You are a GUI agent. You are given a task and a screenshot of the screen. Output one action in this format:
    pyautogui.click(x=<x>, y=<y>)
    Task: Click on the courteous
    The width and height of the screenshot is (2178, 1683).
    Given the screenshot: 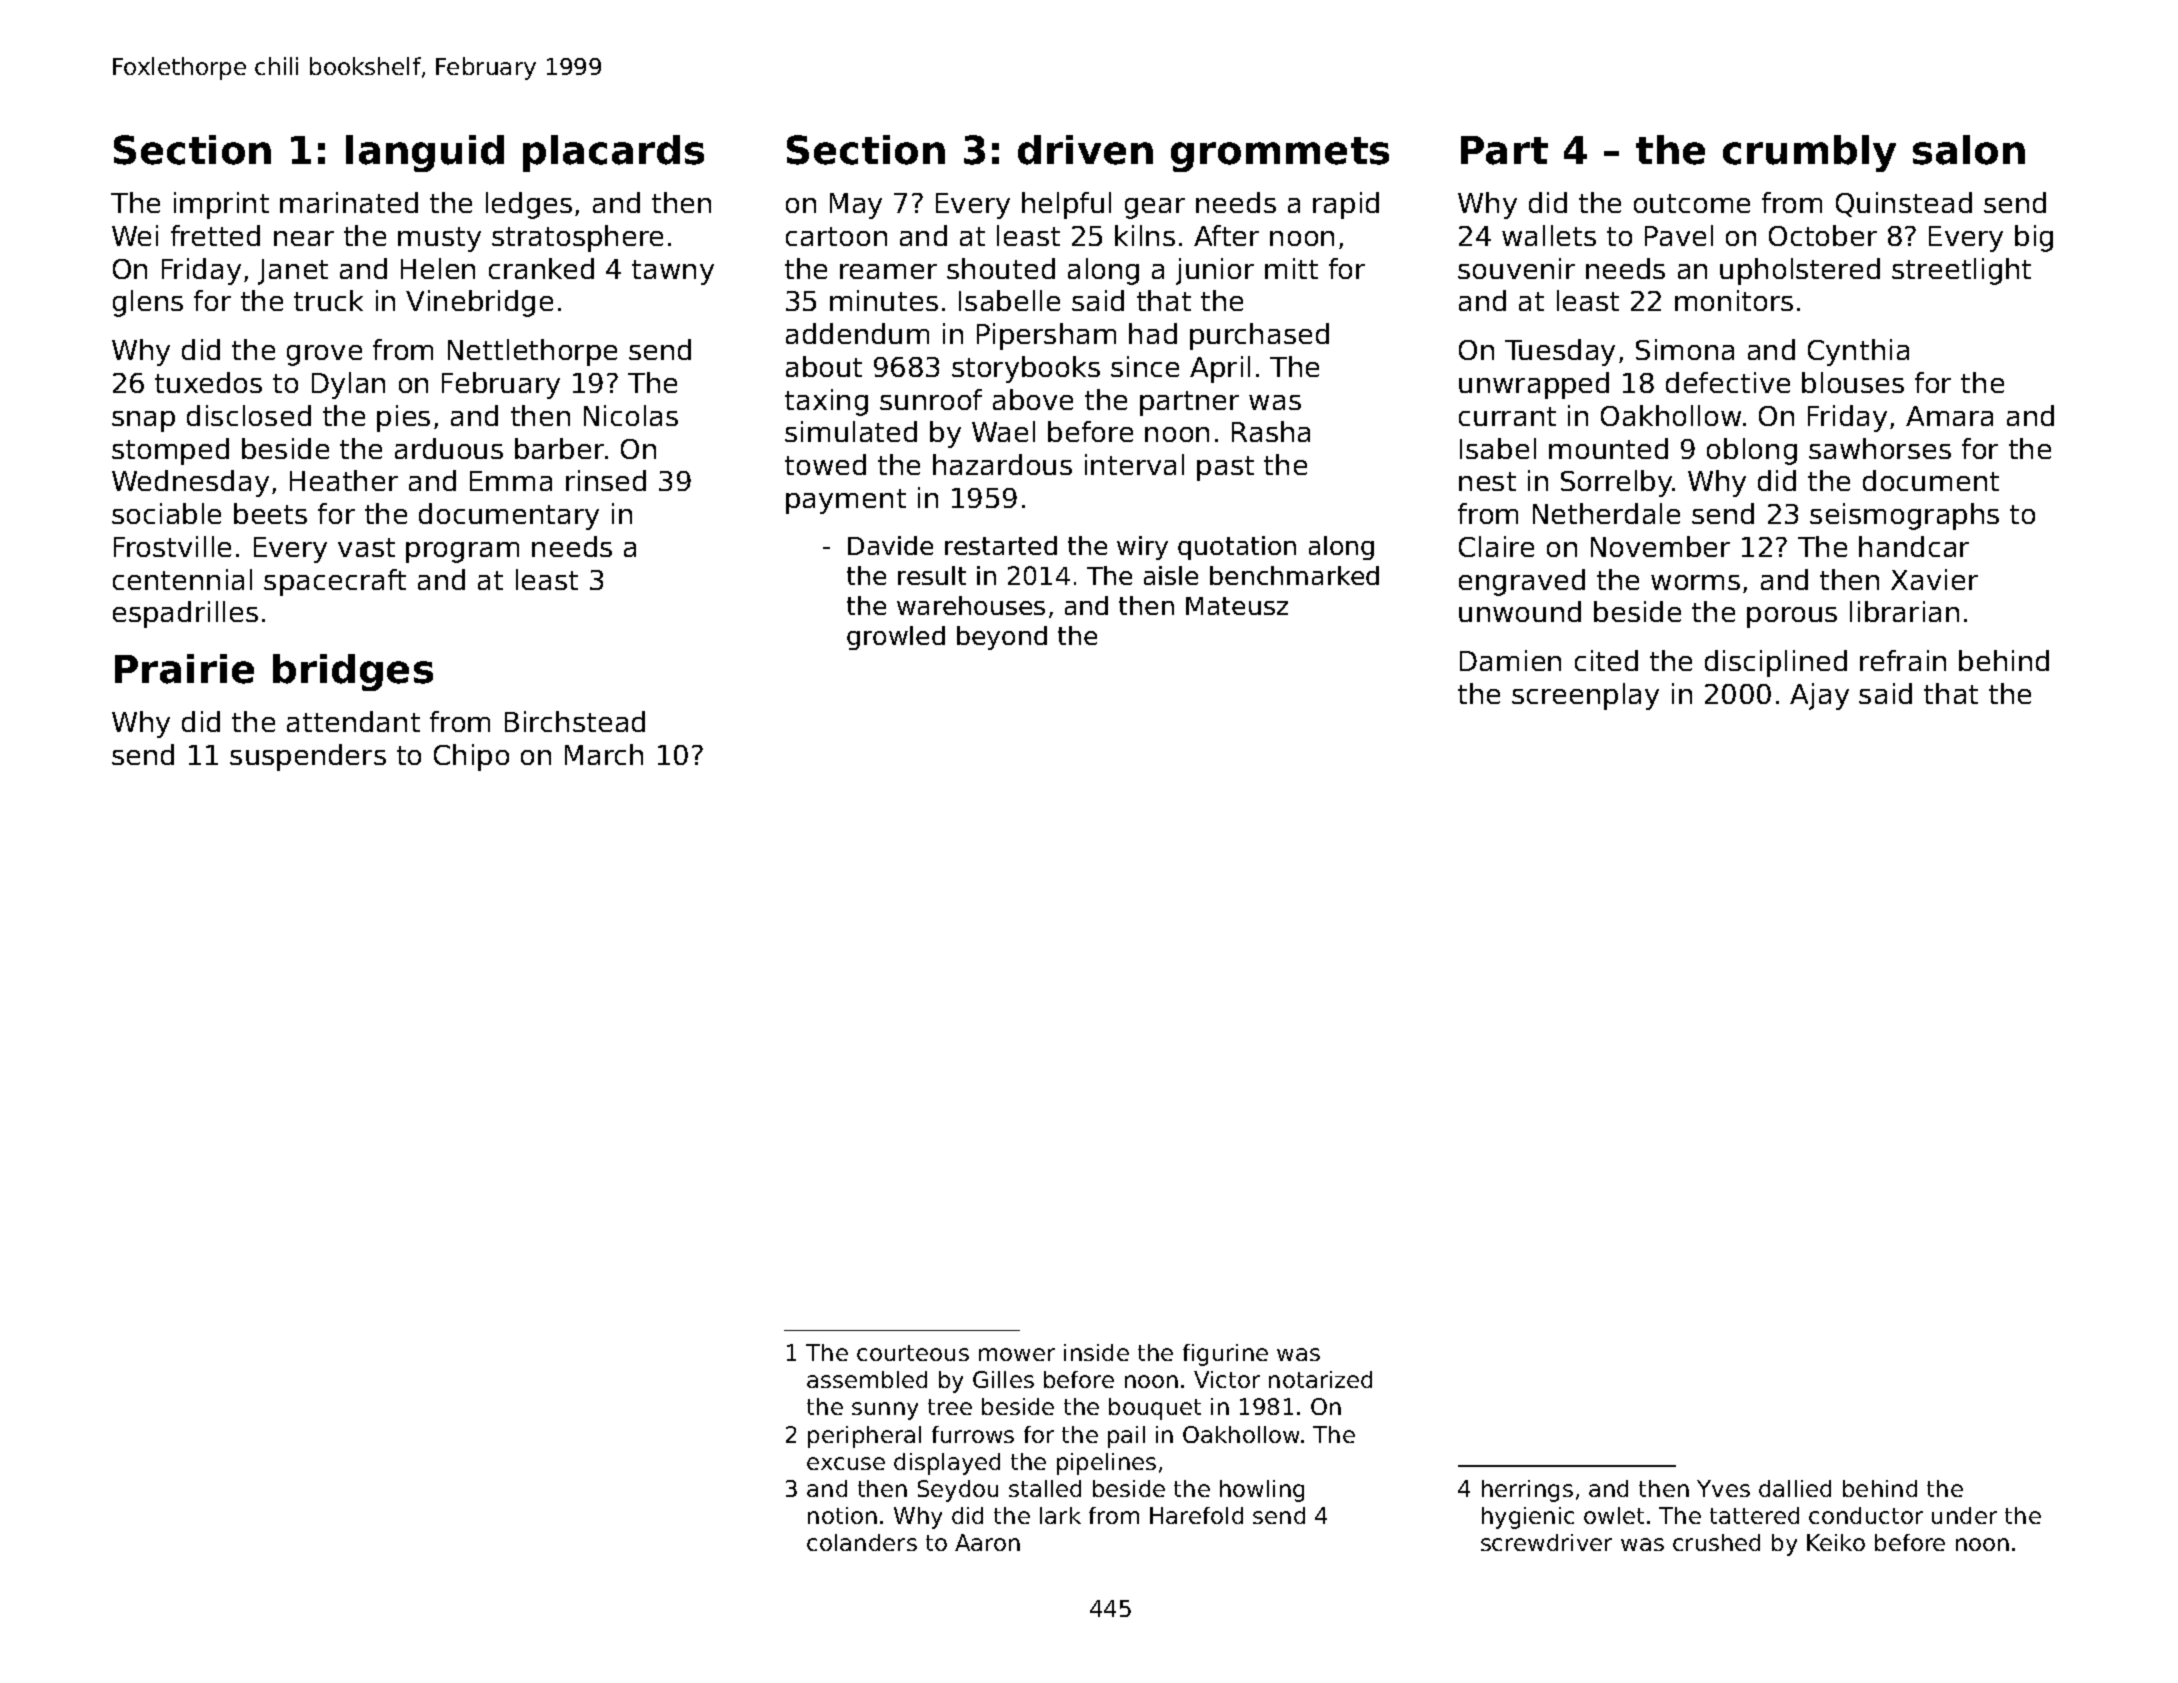 What is the action you would take?
    pyautogui.click(x=913, y=1353)
